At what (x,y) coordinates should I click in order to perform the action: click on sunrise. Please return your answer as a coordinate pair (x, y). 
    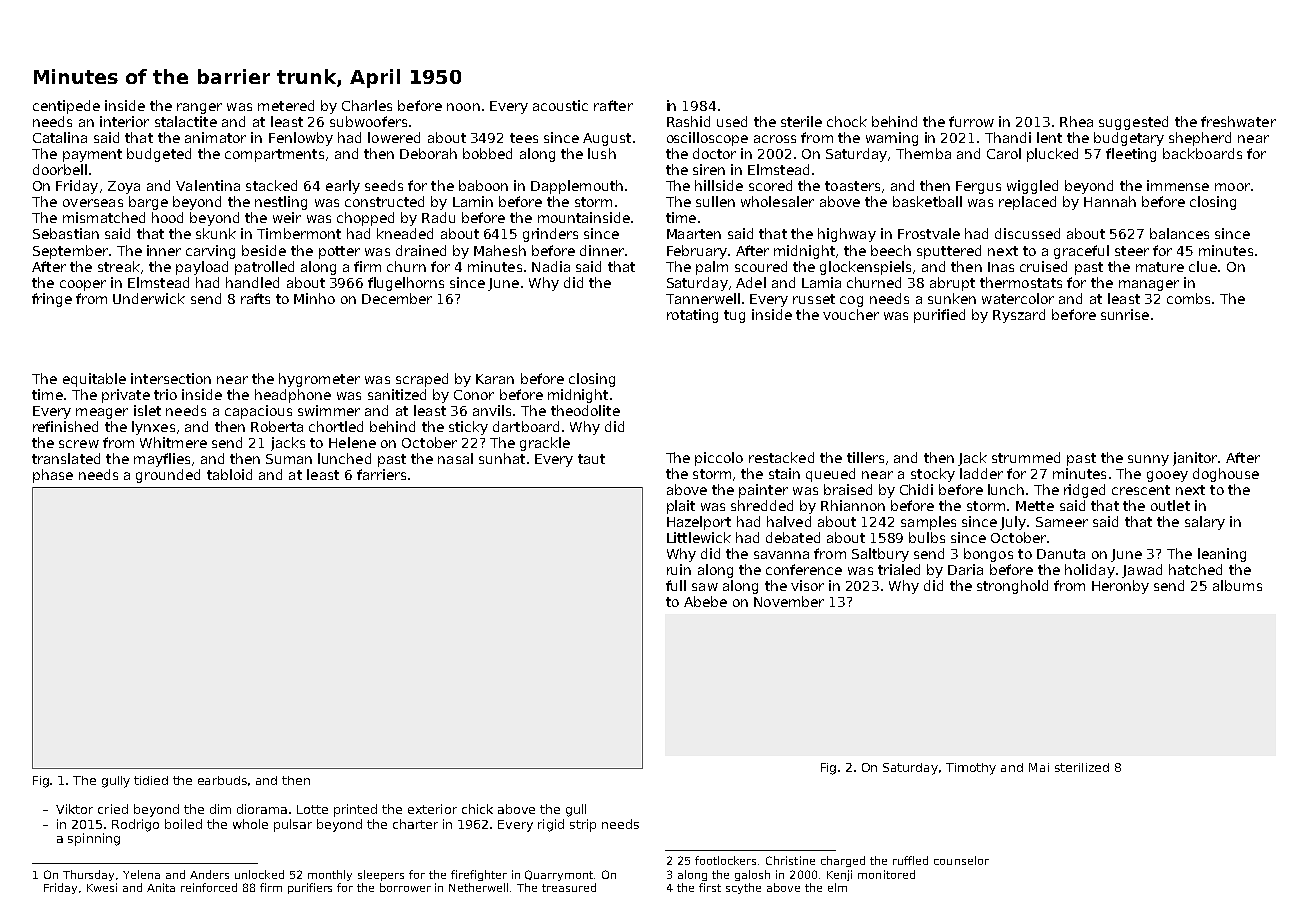
    Looking at the image, I should click on (1125, 314).
